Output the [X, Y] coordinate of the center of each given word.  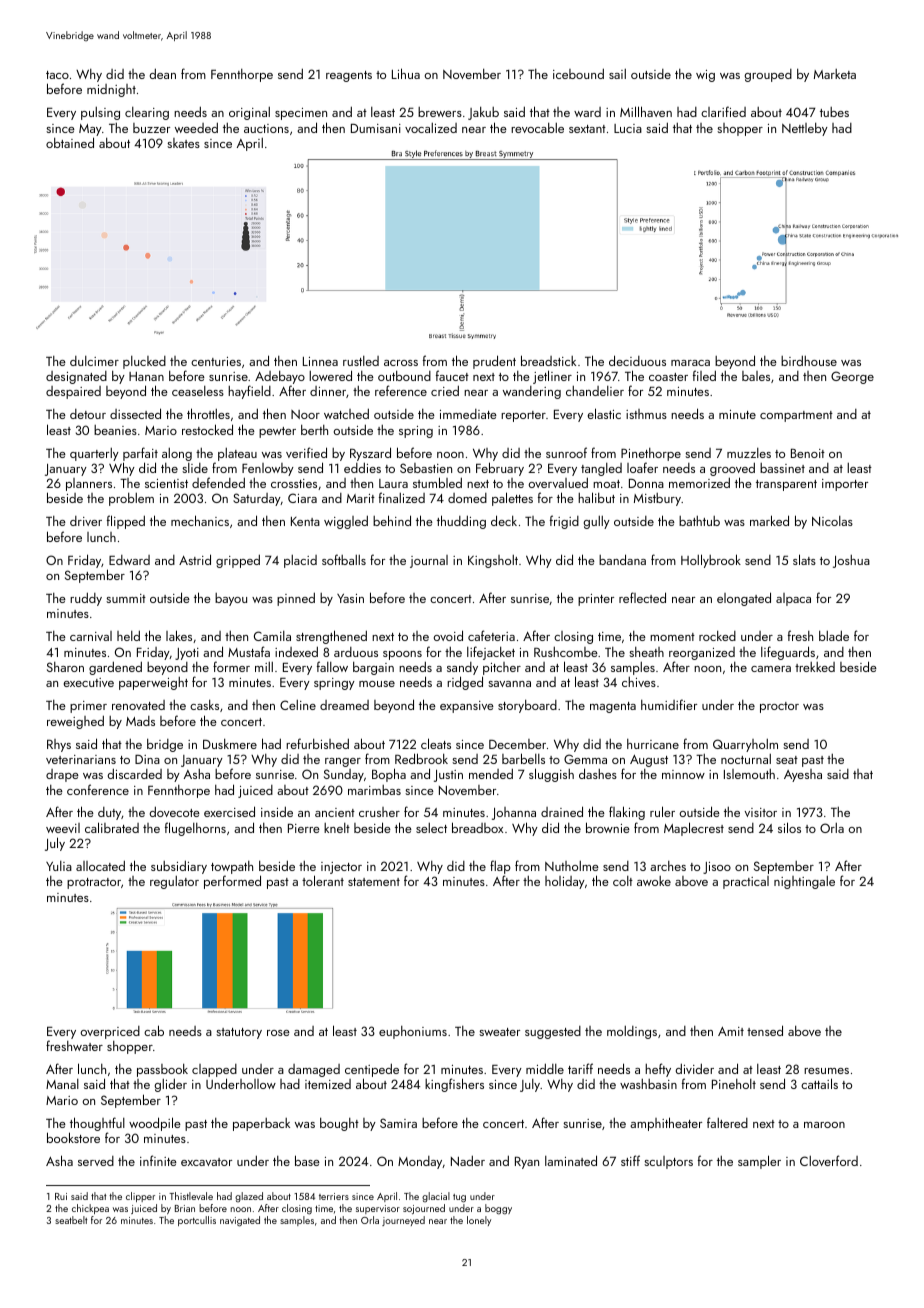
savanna [509, 684]
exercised [229, 811]
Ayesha [803, 775]
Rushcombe [566, 652]
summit [126, 598]
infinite [158, 1160]
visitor [761, 812]
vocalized [431, 128]
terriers [334, 1196]
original [249, 113]
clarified [723, 111]
